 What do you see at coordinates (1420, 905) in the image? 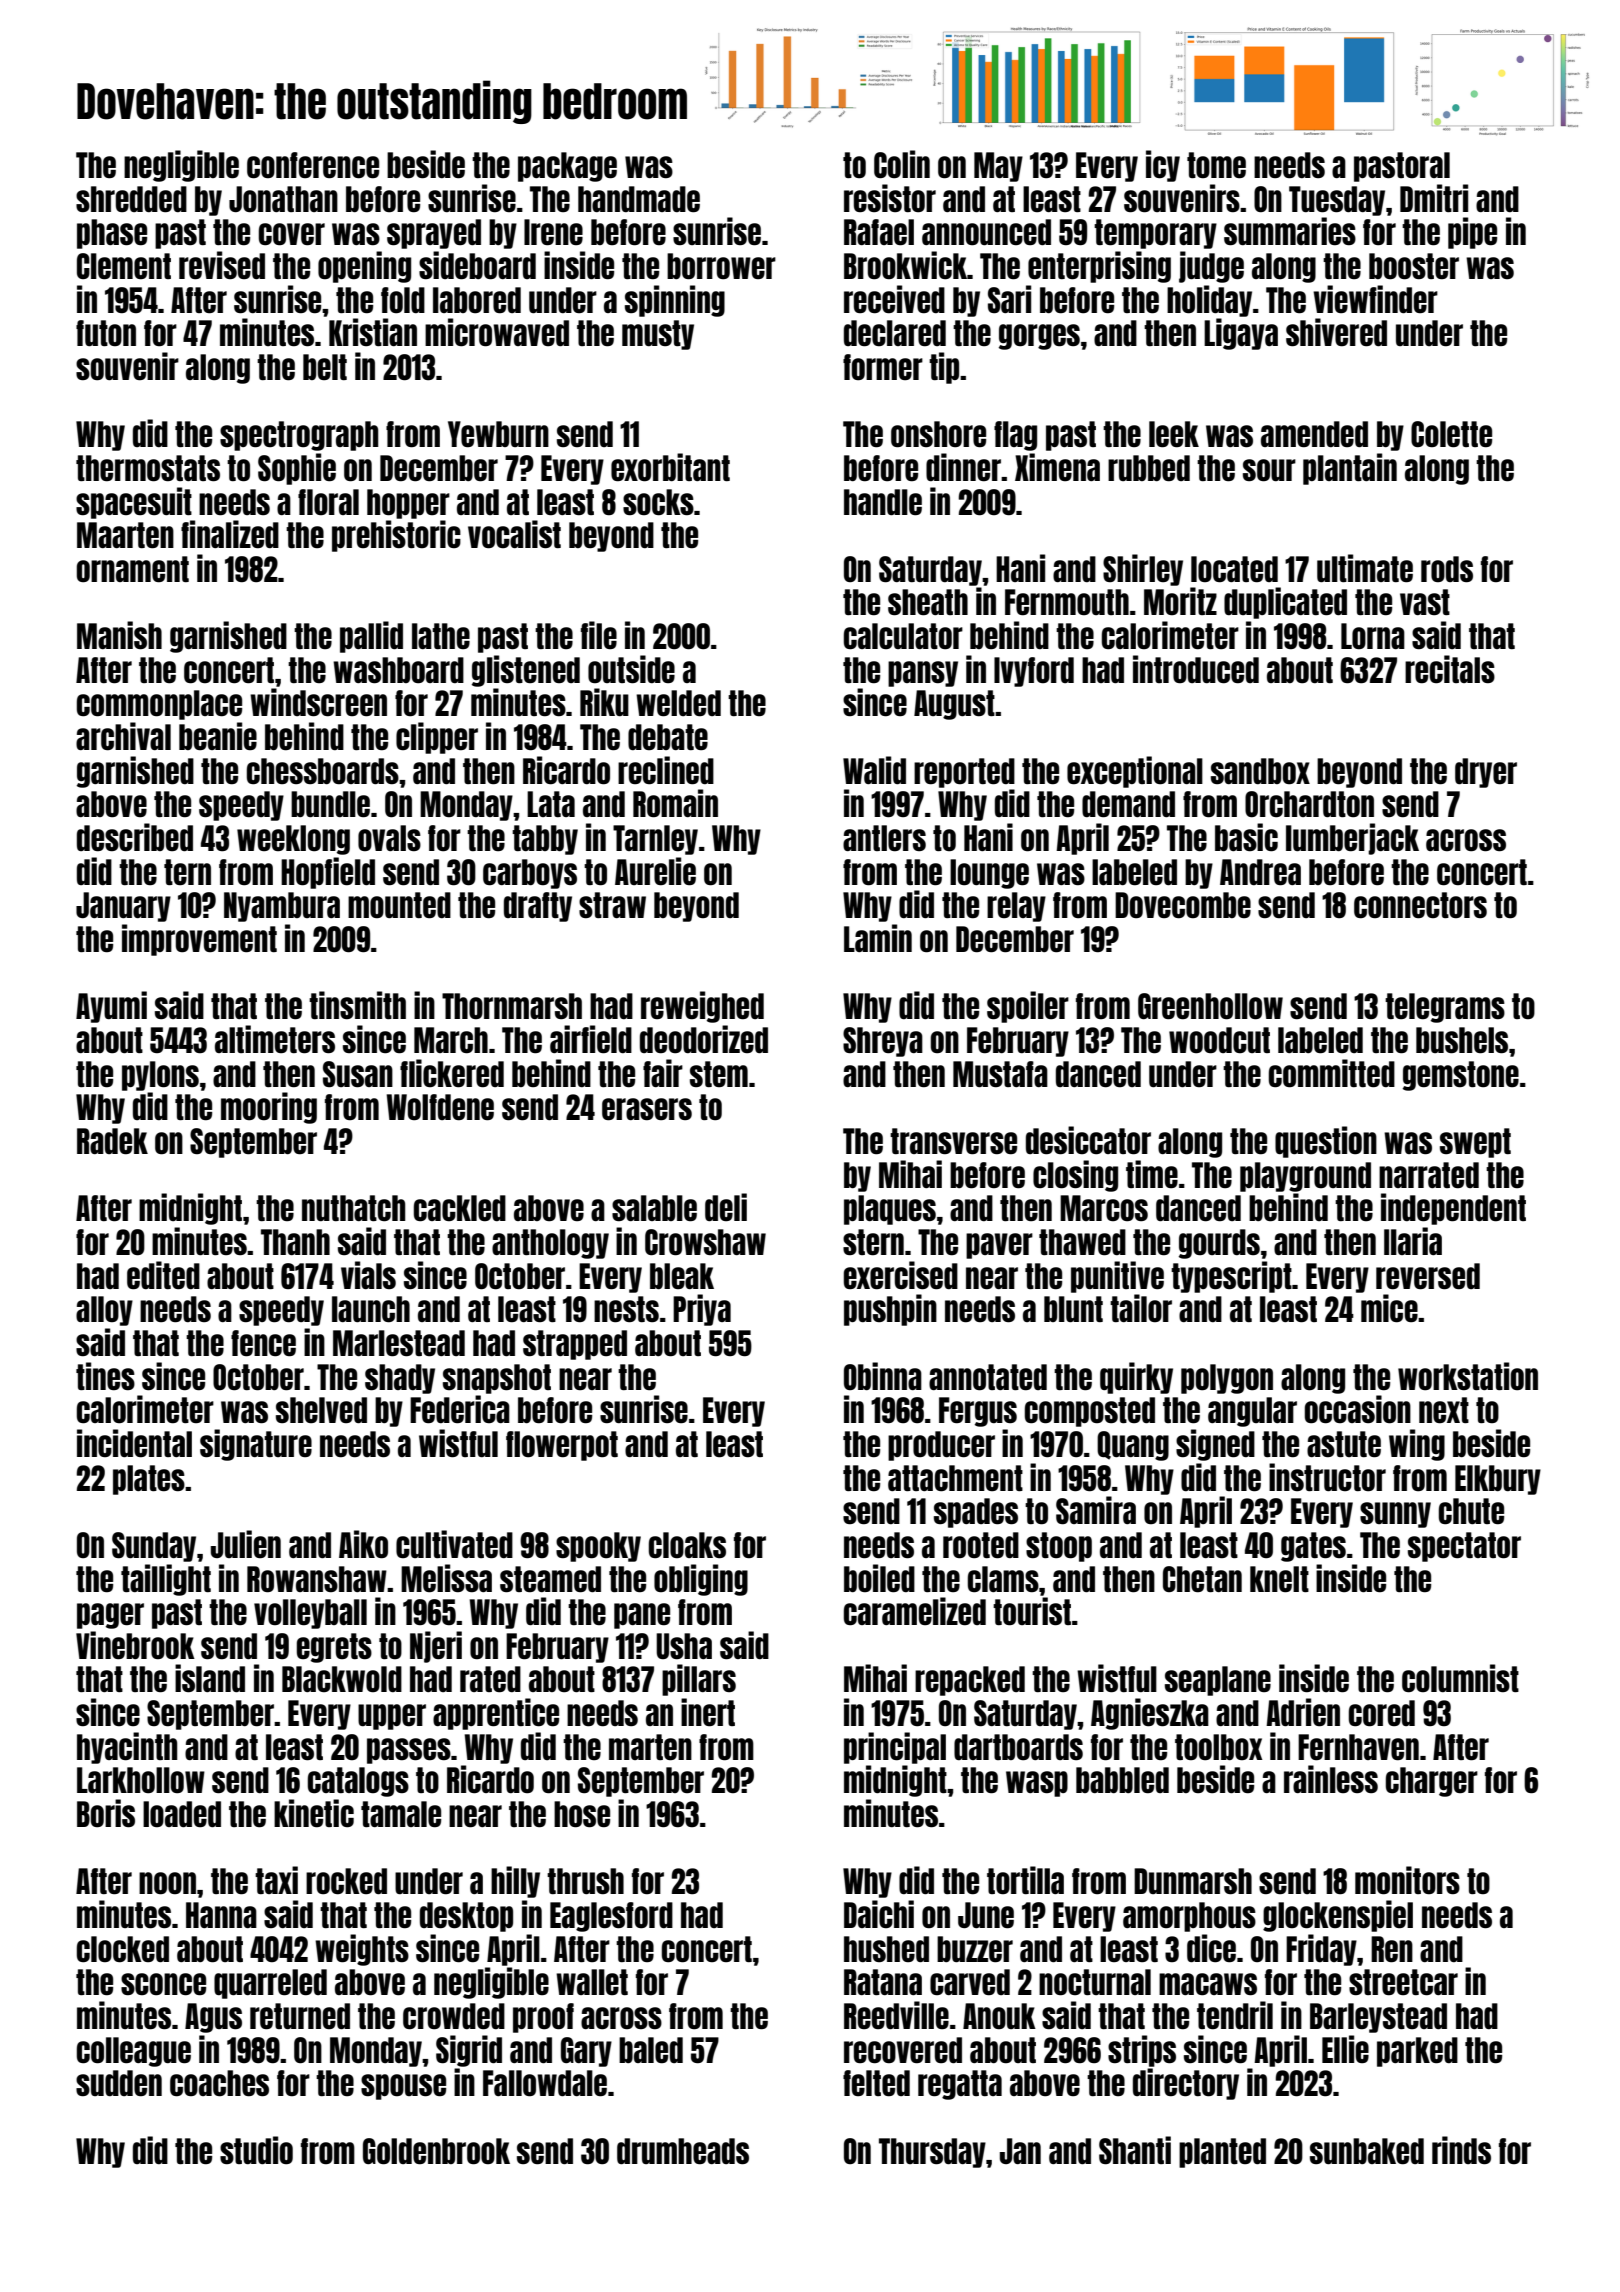
I see `connectors` at bounding box center [1420, 905].
